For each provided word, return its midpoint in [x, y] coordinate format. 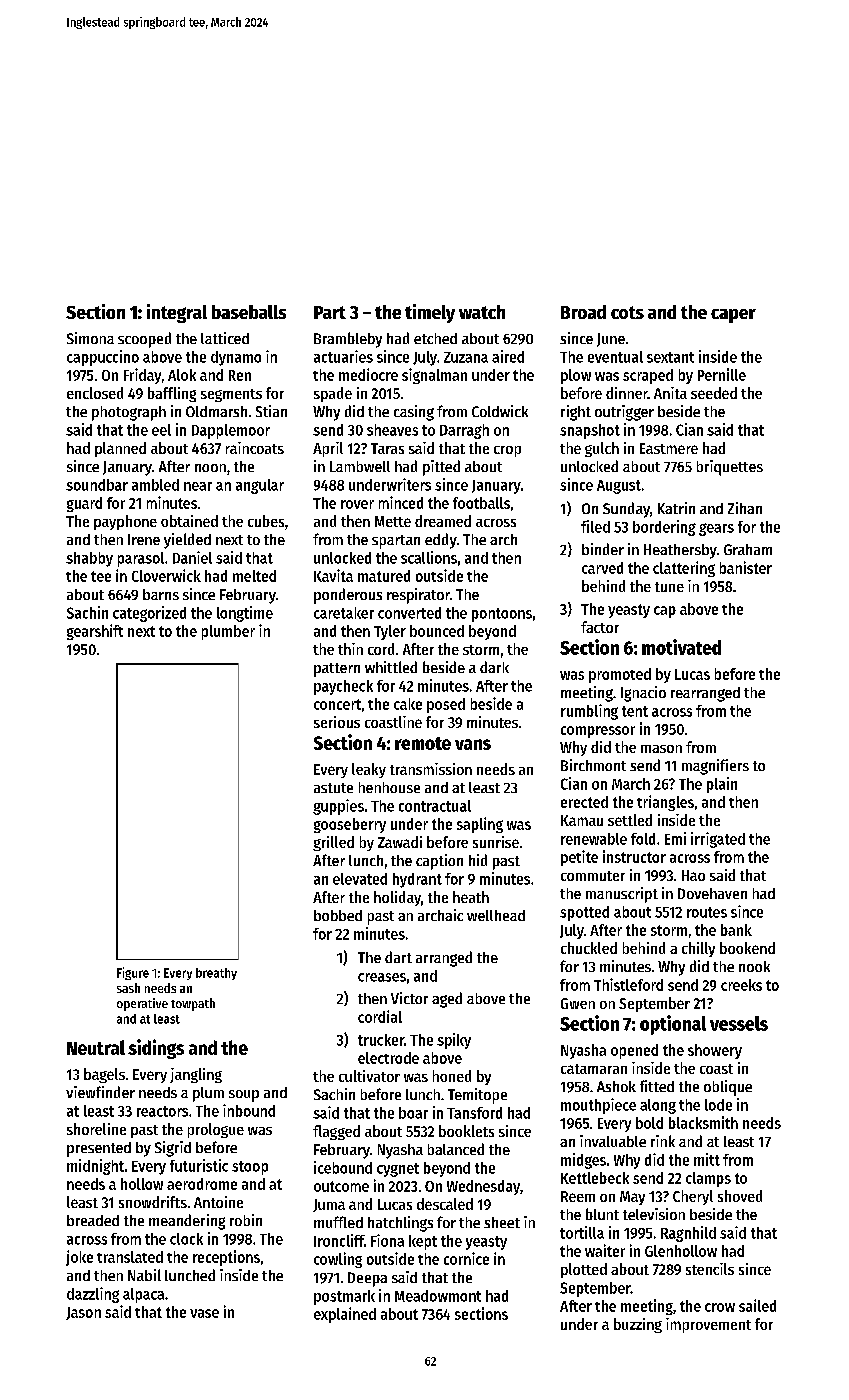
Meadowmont [438, 1296]
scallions [429, 557]
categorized [149, 614]
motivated [681, 647]
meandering [187, 1222]
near [198, 486]
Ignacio [643, 694]
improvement [708, 1325]
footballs [481, 503]
